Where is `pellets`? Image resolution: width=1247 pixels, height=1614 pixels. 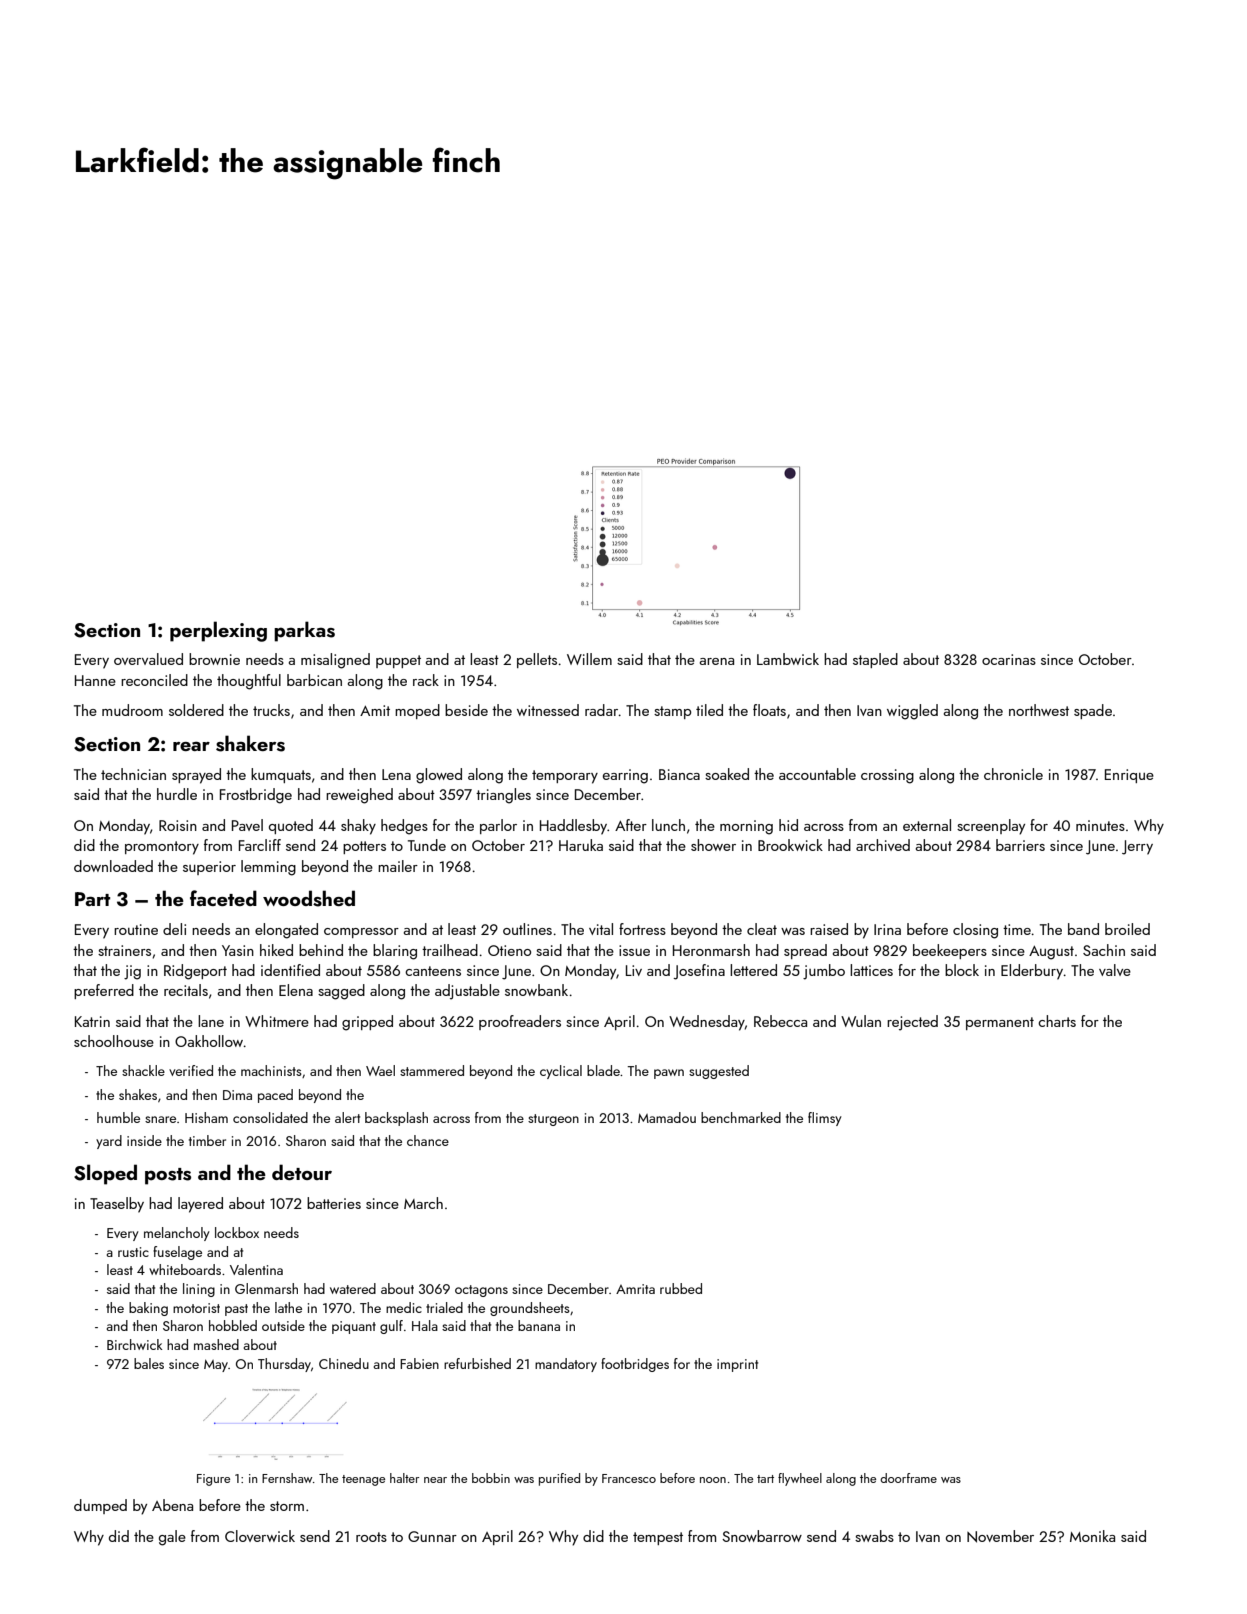 pellets is located at coordinates (537, 660).
